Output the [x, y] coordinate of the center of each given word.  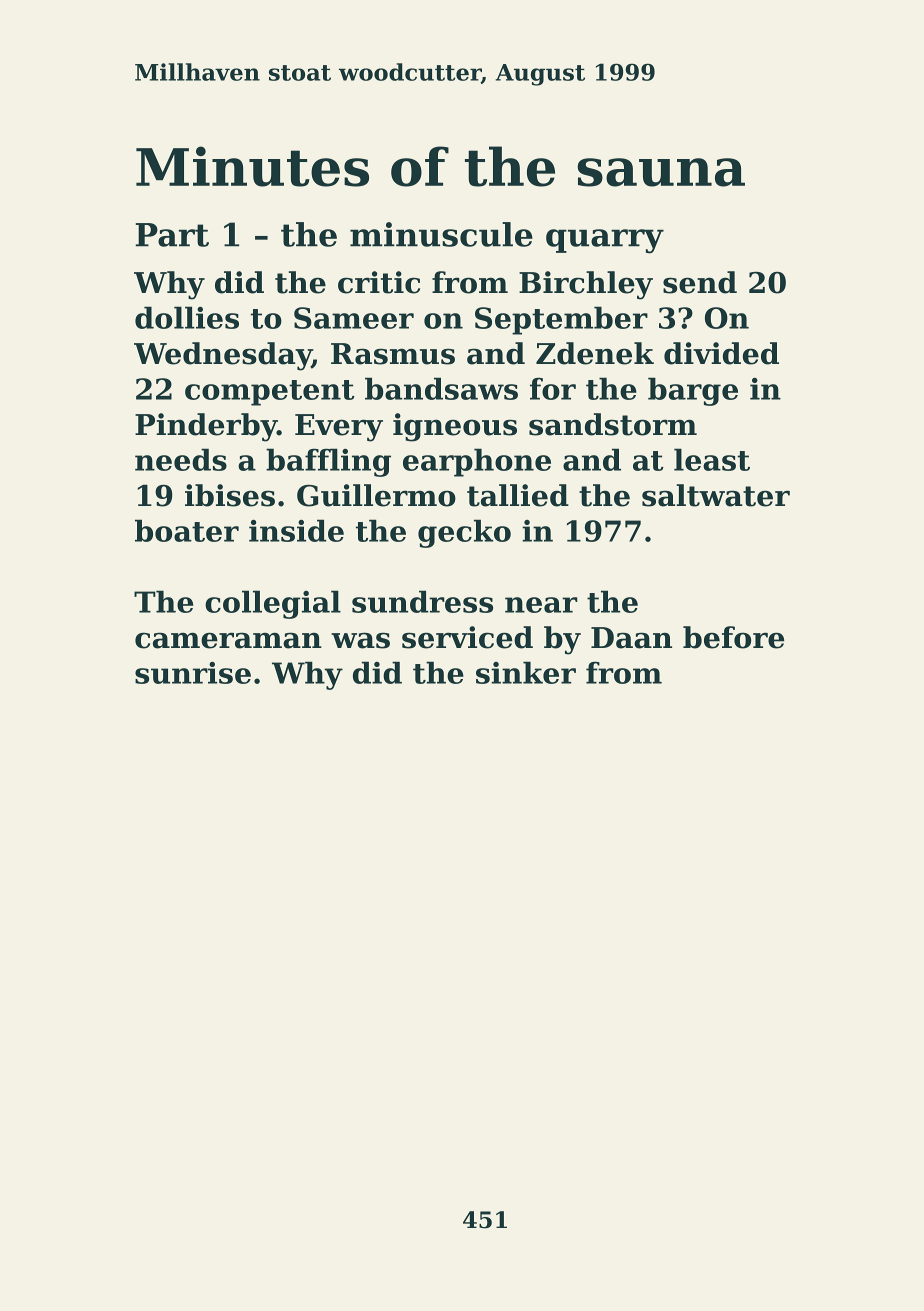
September [561, 320]
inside [296, 530]
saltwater [716, 495]
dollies [187, 317]
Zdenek [595, 353]
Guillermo [376, 495]
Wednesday [223, 356]
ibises [230, 495]
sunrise [193, 673]
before [733, 637]
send [700, 282]
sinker [526, 672]
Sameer [354, 318]
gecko [464, 533]
